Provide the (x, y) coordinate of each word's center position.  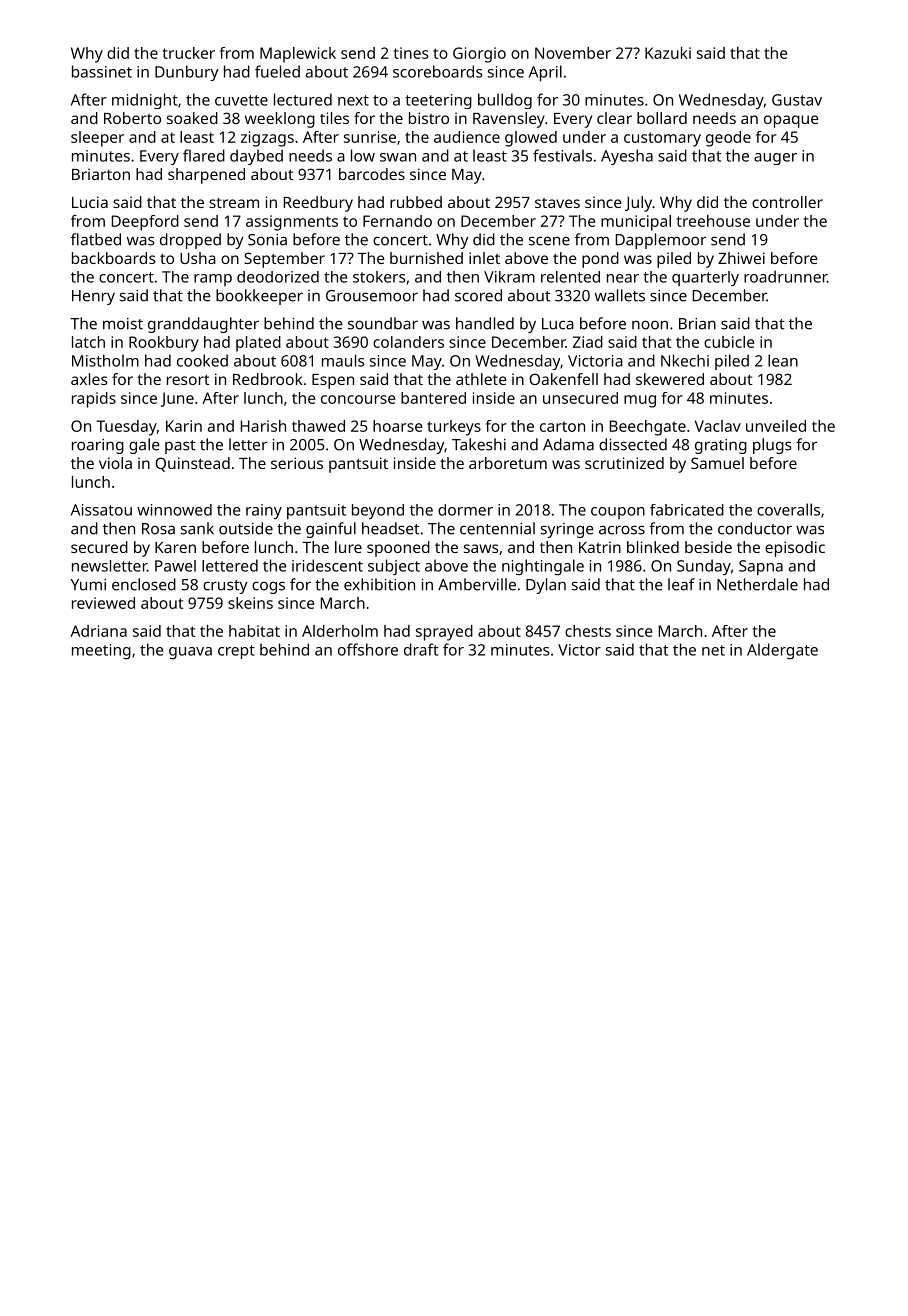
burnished (426, 258)
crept (236, 652)
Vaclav (718, 426)
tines (411, 53)
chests (588, 631)
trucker (189, 53)
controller (787, 202)
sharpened (206, 176)
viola (115, 463)
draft (421, 649)
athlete (481, 379)
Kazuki (668, 53)
